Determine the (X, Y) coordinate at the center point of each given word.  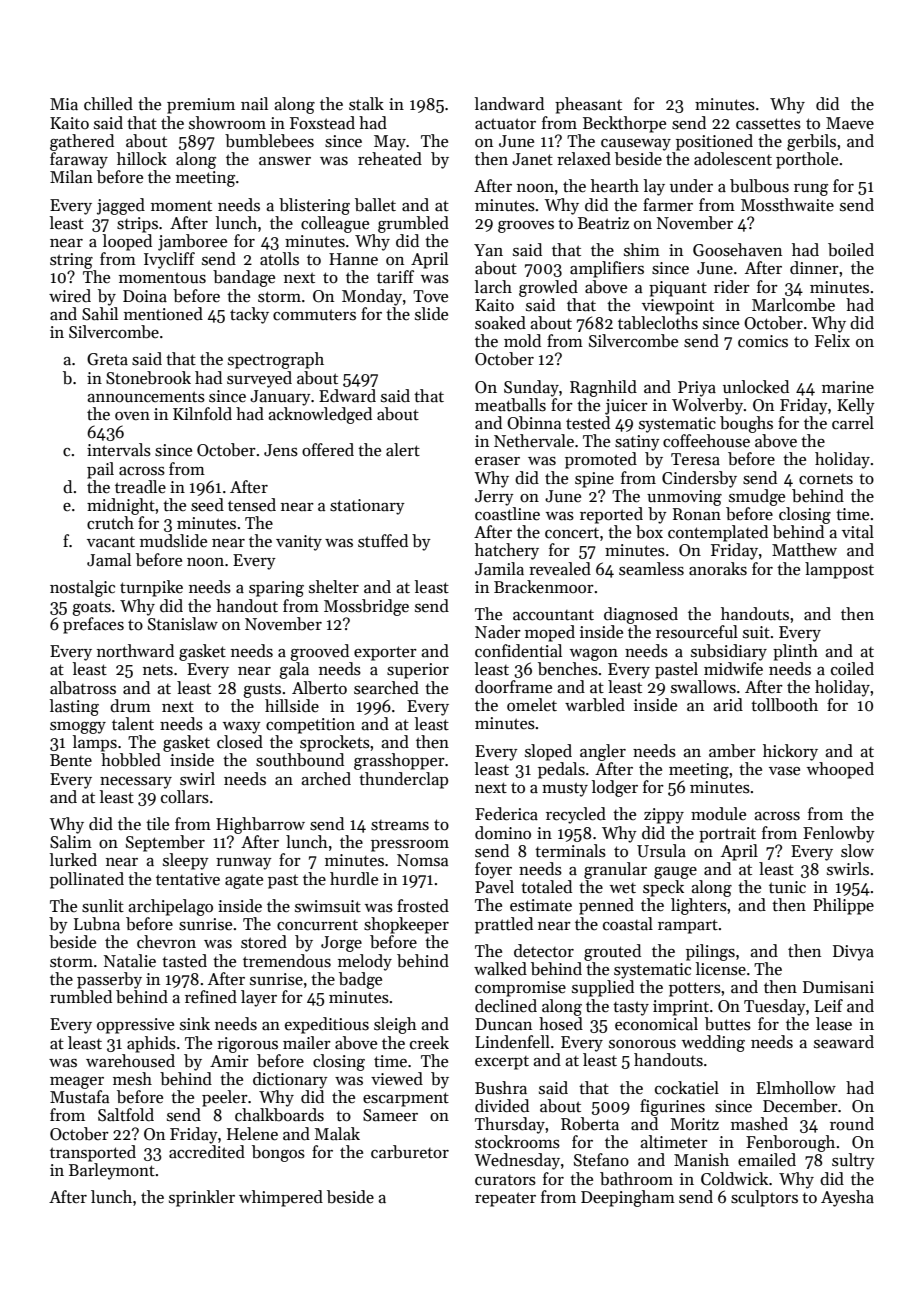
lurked (73, 859)
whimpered (281, 1198)
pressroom (410, 846)
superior (418, 671)
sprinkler (202, 1198)
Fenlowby (839, 834)
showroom (227, 123)
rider (732, 286)
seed (207, 505)
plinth (795, 652)
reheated (390, 159)
